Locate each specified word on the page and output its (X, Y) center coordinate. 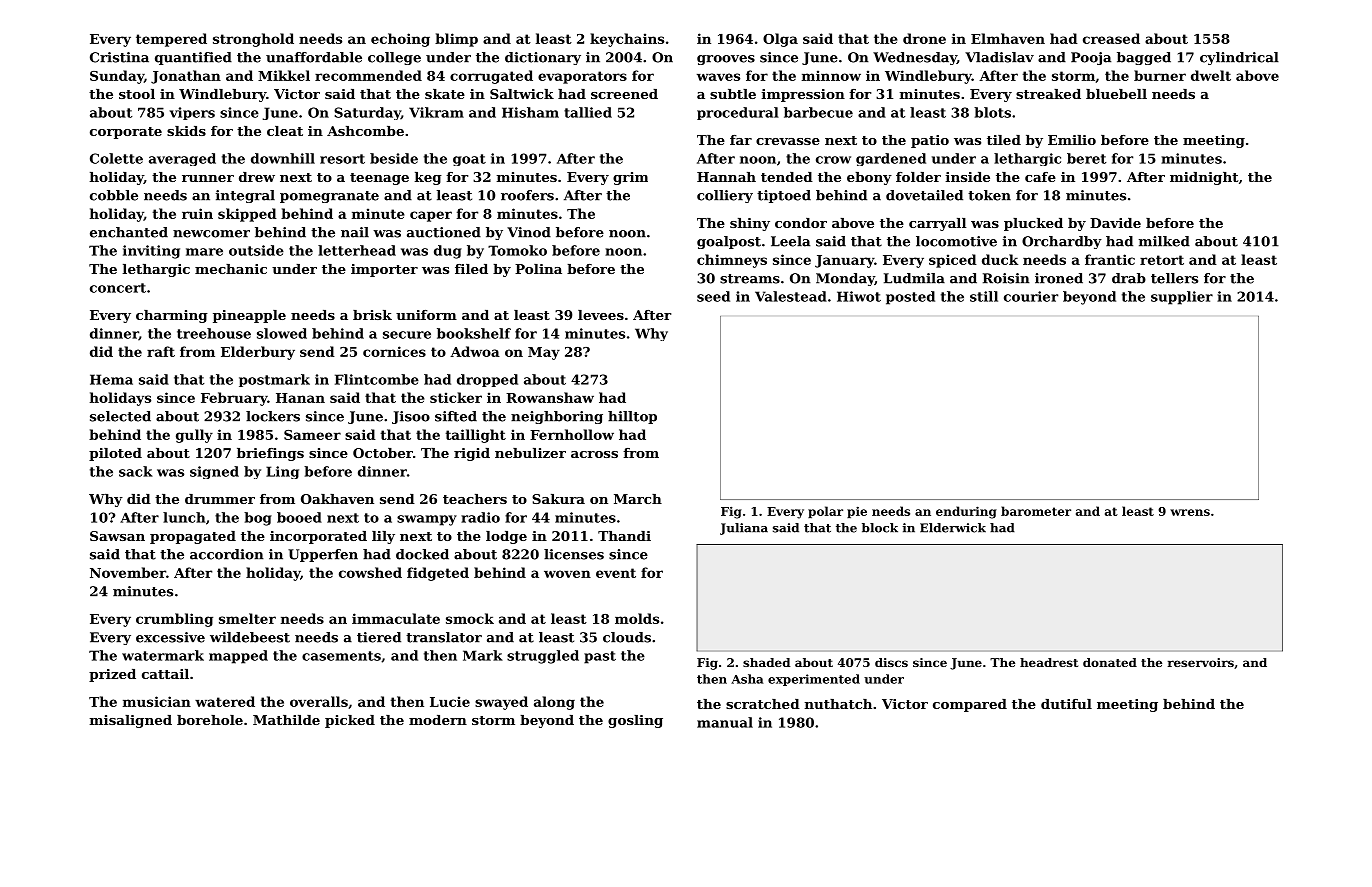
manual (725, 722)
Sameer (312, 435)
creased (1111, 38)
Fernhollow (572, 434)
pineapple (249, 316)
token (989, 195)
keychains (627, 40)
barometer (1036, 511)
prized (112, 675)
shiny (750, 224)
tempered (171, 40)
